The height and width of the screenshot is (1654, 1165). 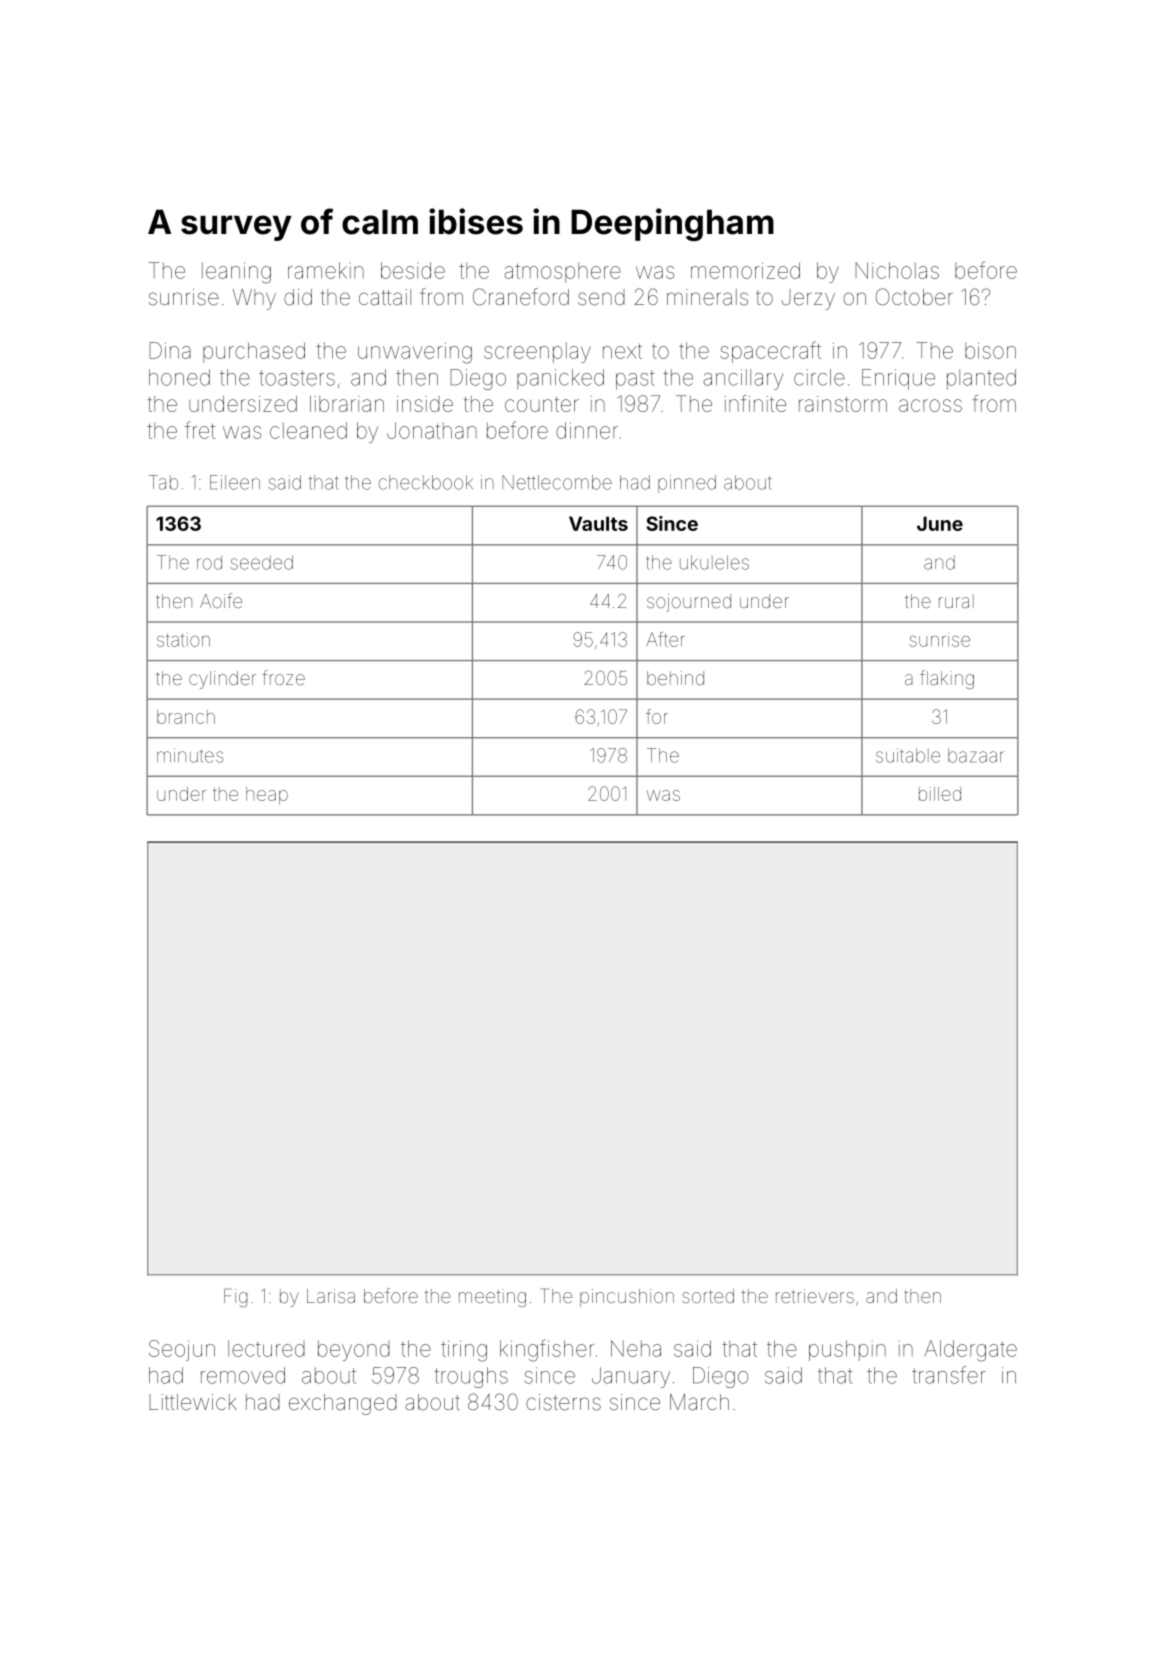 What do you see at coordinates (940, 794) in the screenshot?
I see `billed` at bounding box center [940, 794].
